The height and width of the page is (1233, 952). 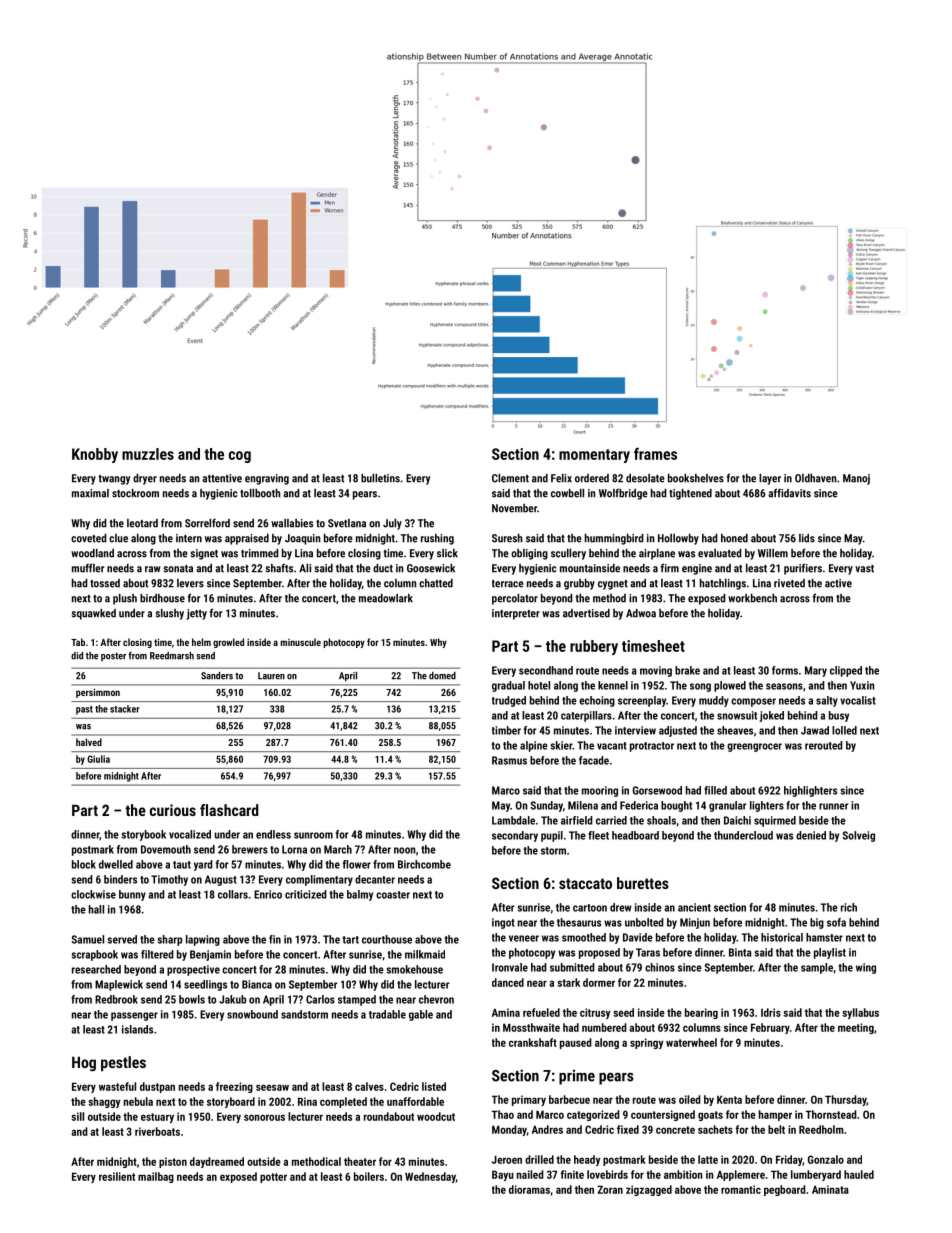 What do you see at coordinates (741, 1189) in the page?
I see `romantic` at bounding box center [741, 1189].
